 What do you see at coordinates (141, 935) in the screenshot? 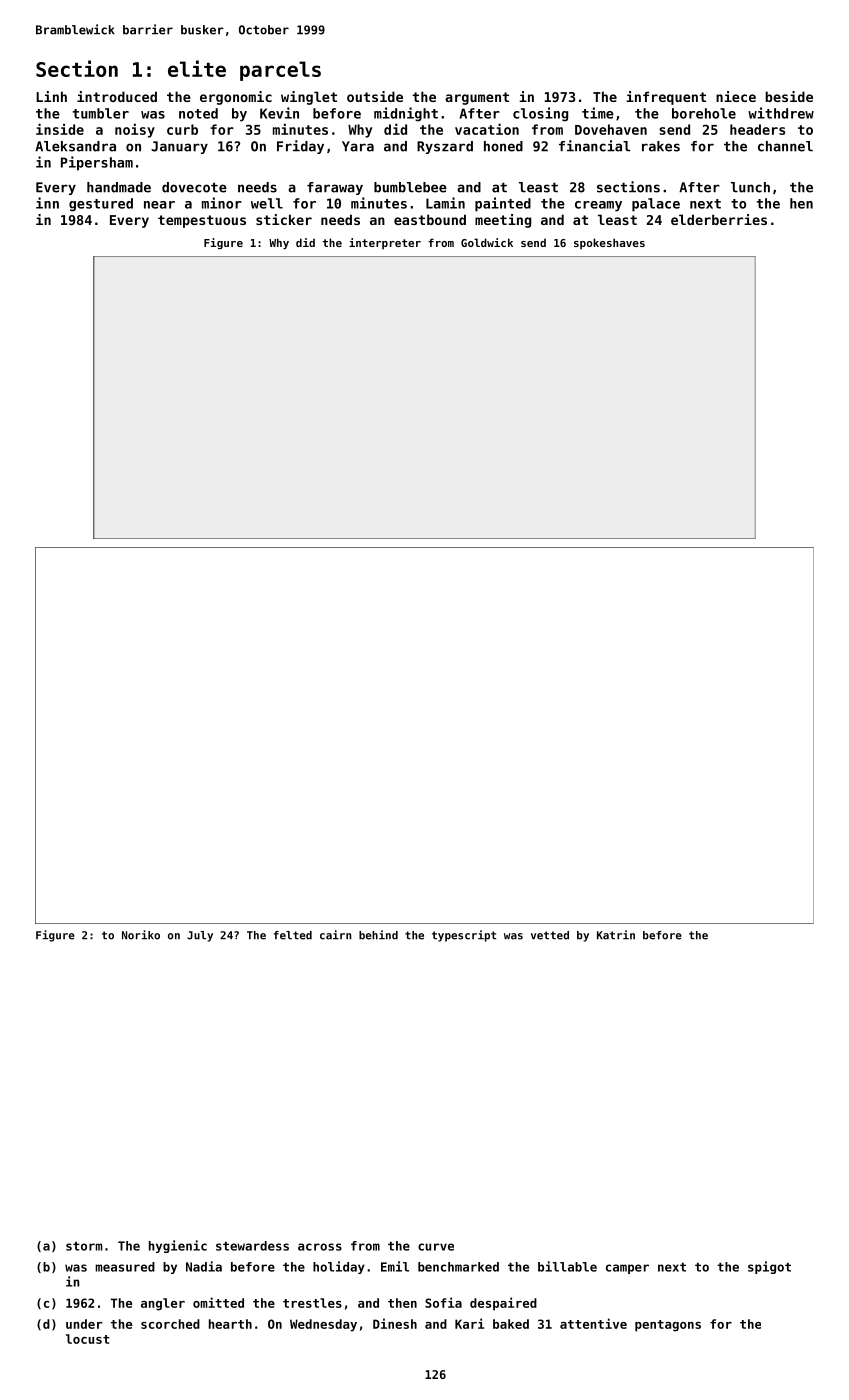
I see `Noriko` at bounding box center [141, 935].
